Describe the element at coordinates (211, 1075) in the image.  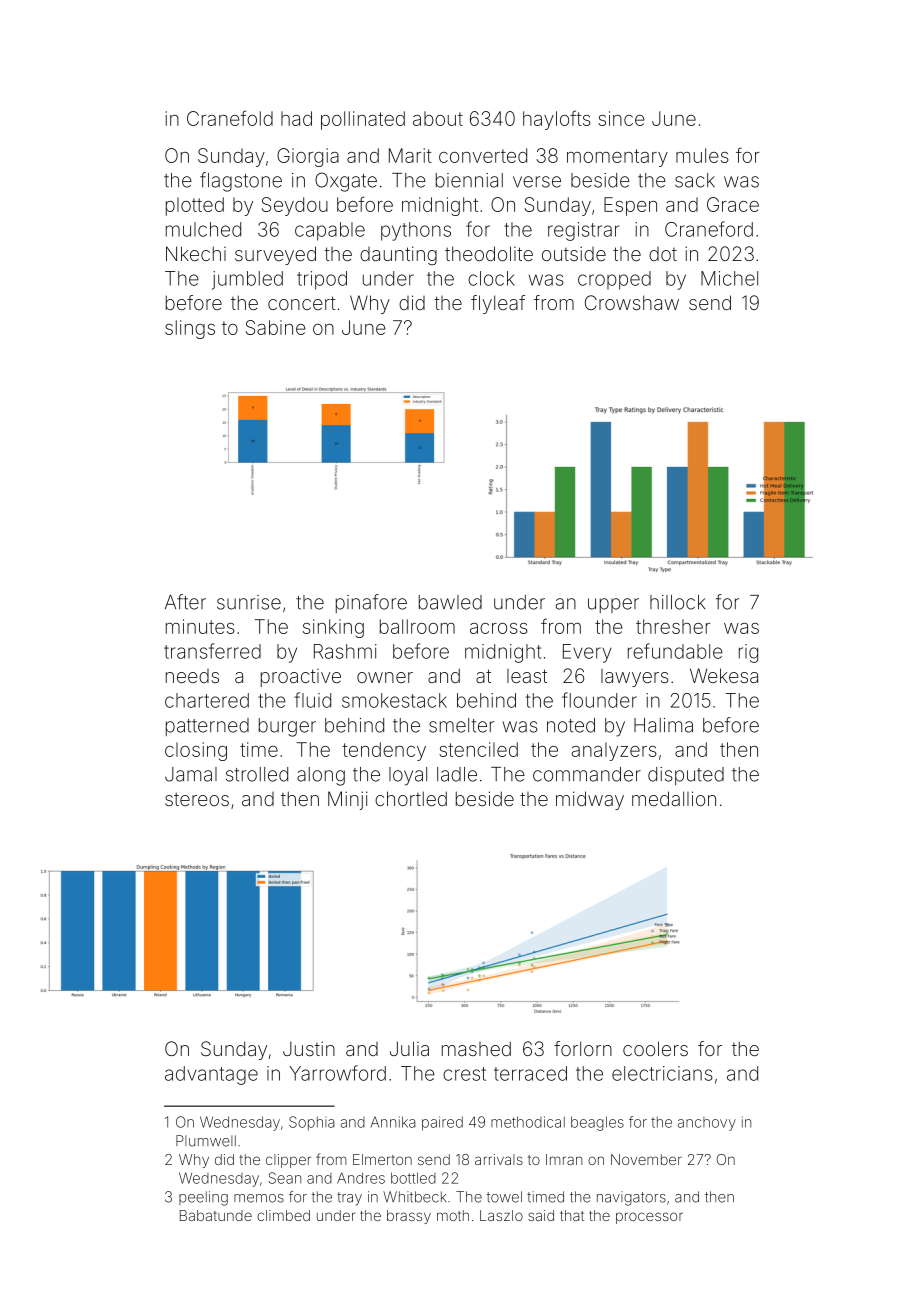
I see `advantage` at that location.
